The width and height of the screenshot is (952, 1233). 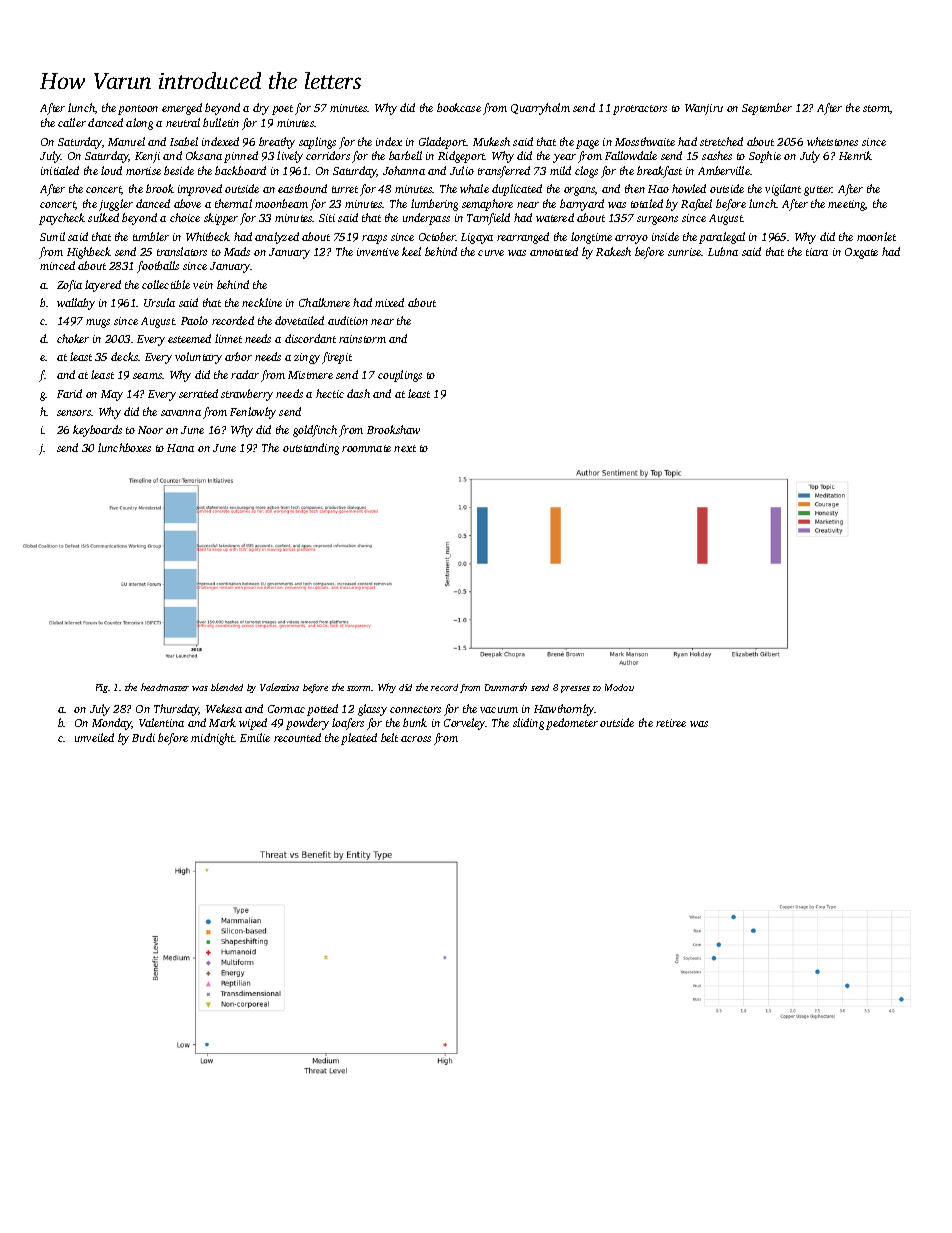 I want to click on minced, so click(x=57, y=265).
